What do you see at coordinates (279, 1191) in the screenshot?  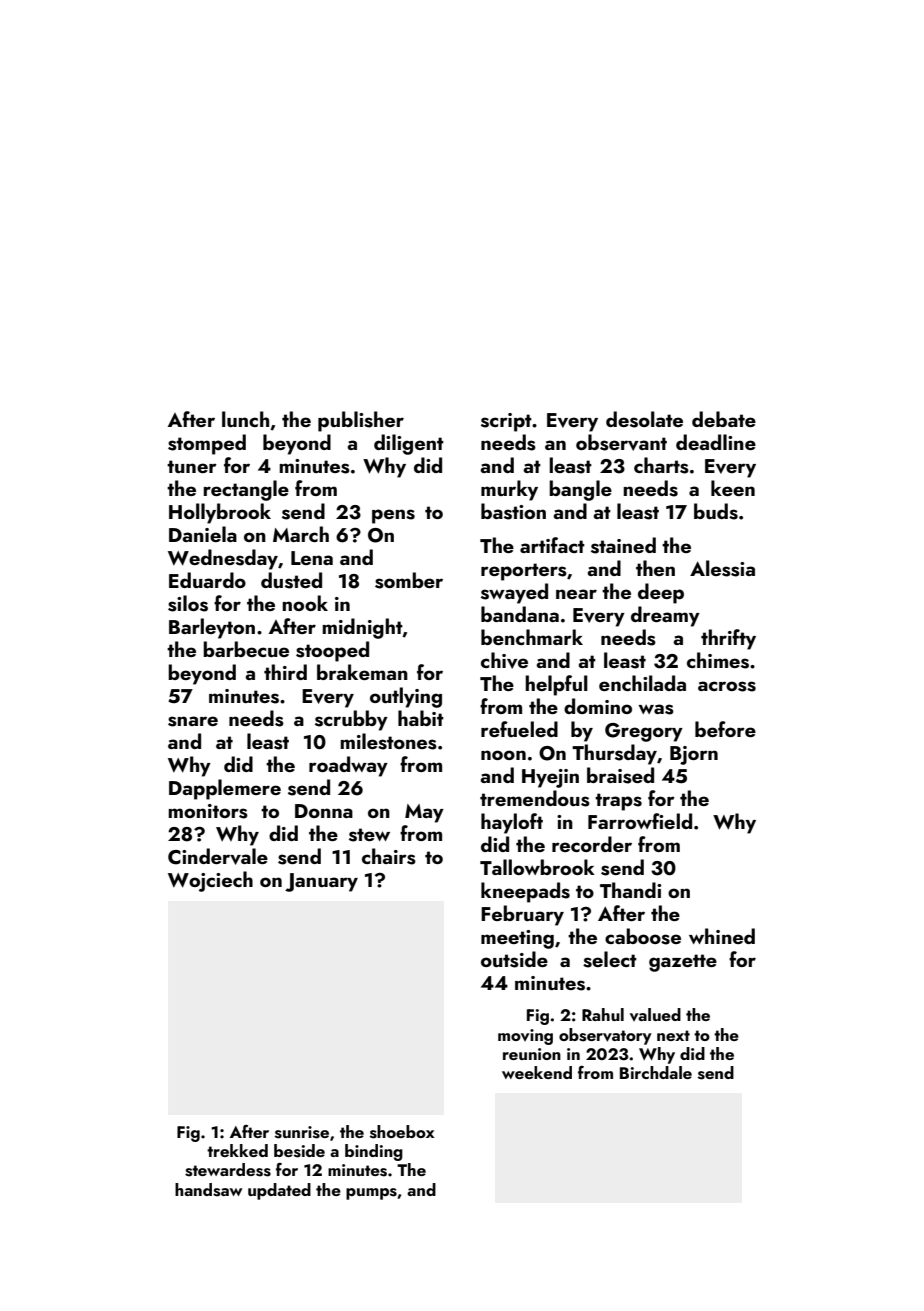 I see `updated` at bounding box center [279, 1191].
